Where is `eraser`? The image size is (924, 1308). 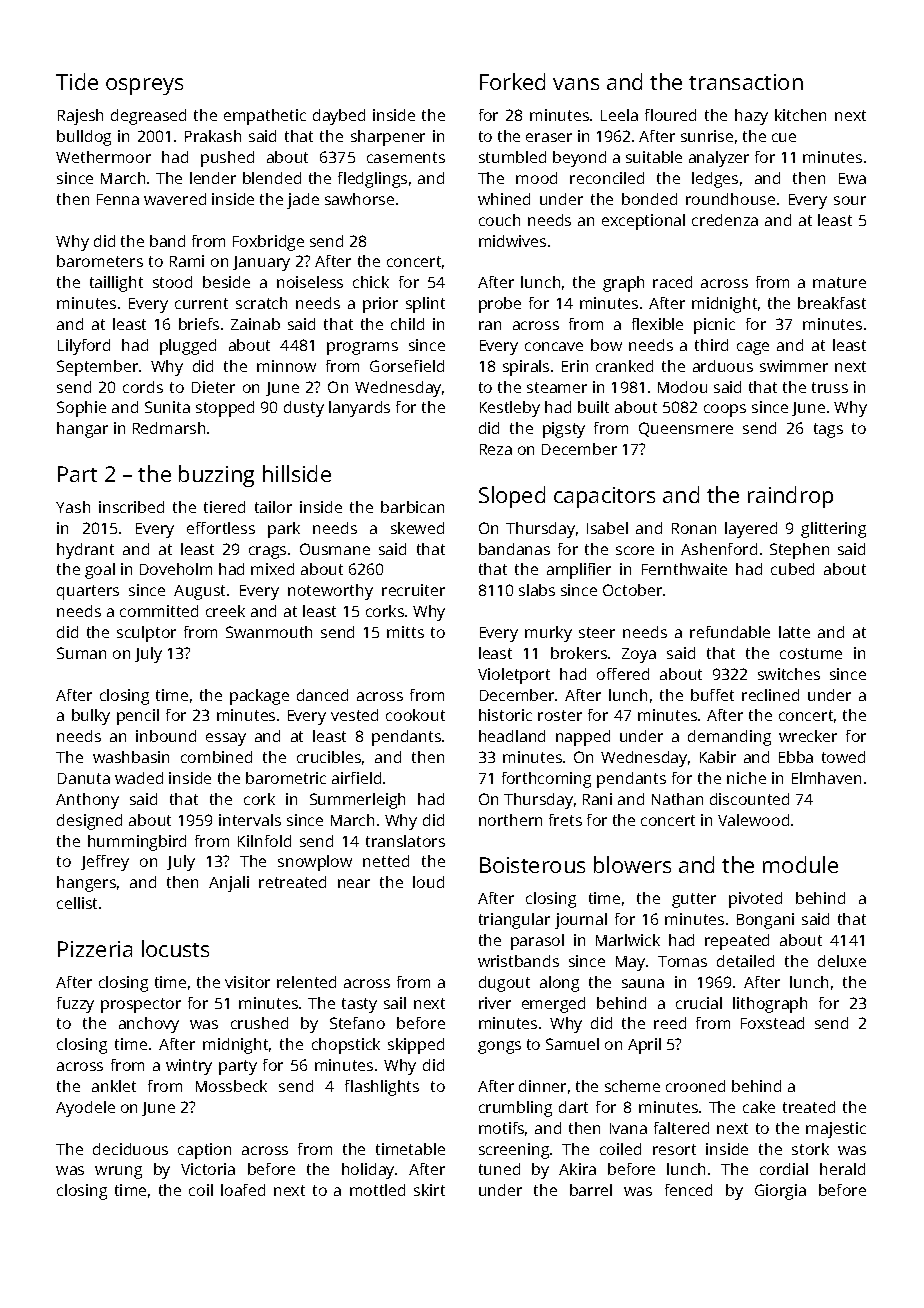 eraser is located at coordinates (549, 137).
